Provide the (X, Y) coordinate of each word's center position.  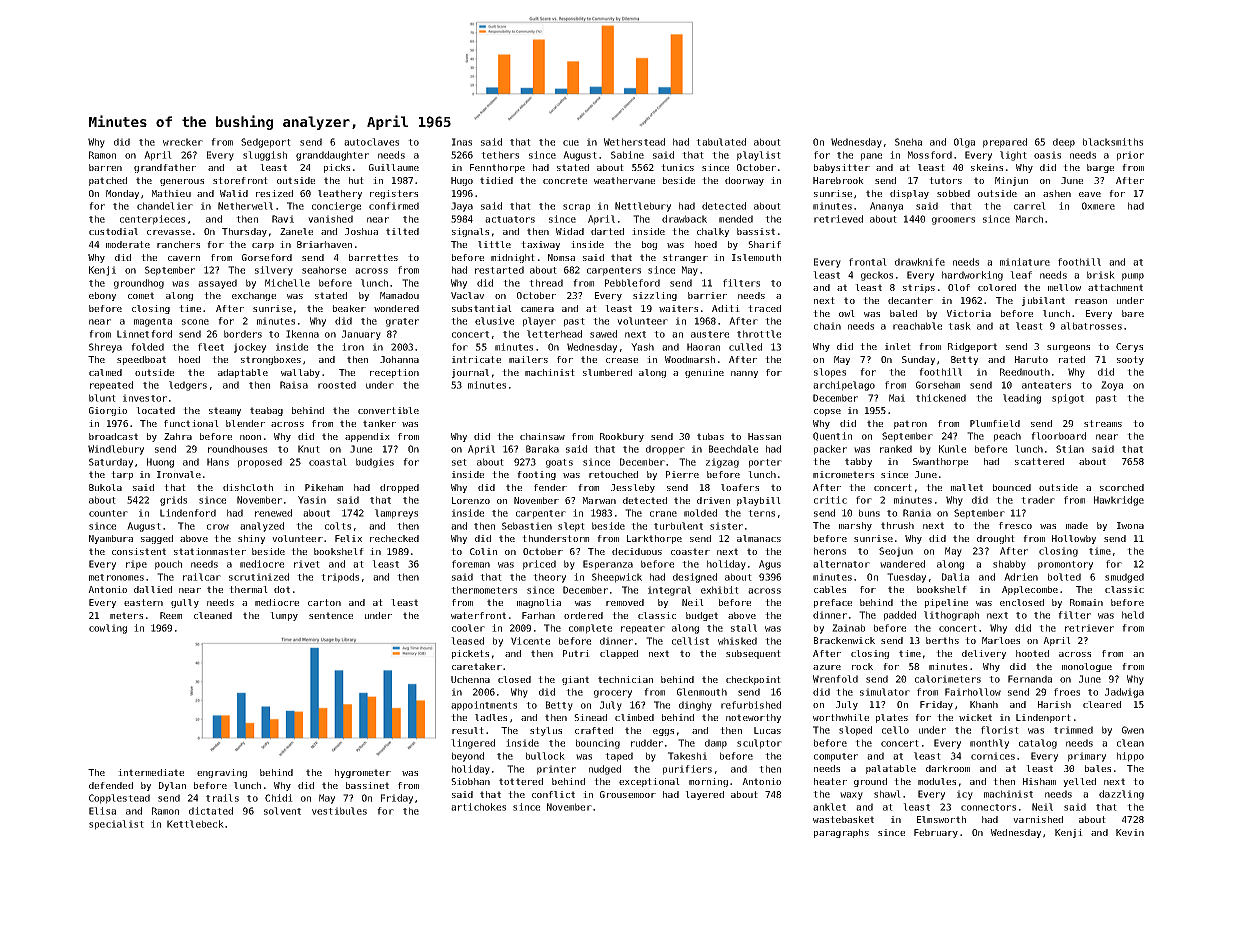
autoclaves (371, 142)
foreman (471, 564)
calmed (105, 372)
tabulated (721, 142)
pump (1133, 277)
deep (1064, 143)
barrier (707, 295)
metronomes (116, 577)
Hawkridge (1119, 501)
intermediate (151, 772)
